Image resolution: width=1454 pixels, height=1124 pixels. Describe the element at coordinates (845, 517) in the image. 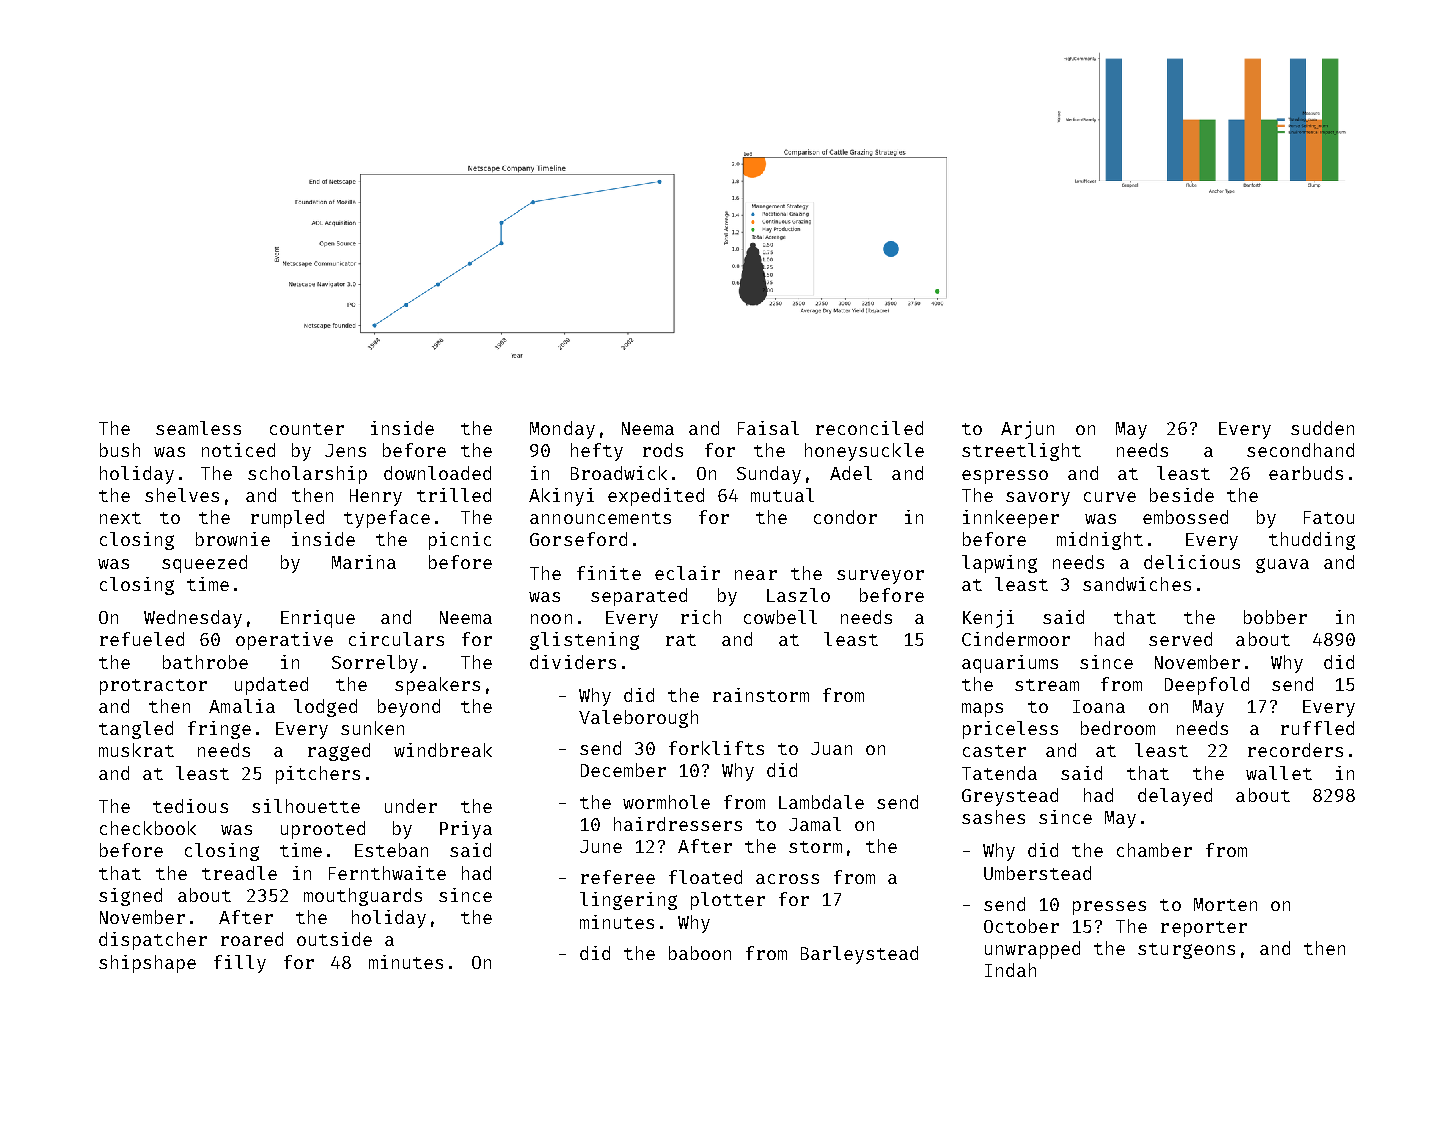

I see `condor` at that location.
